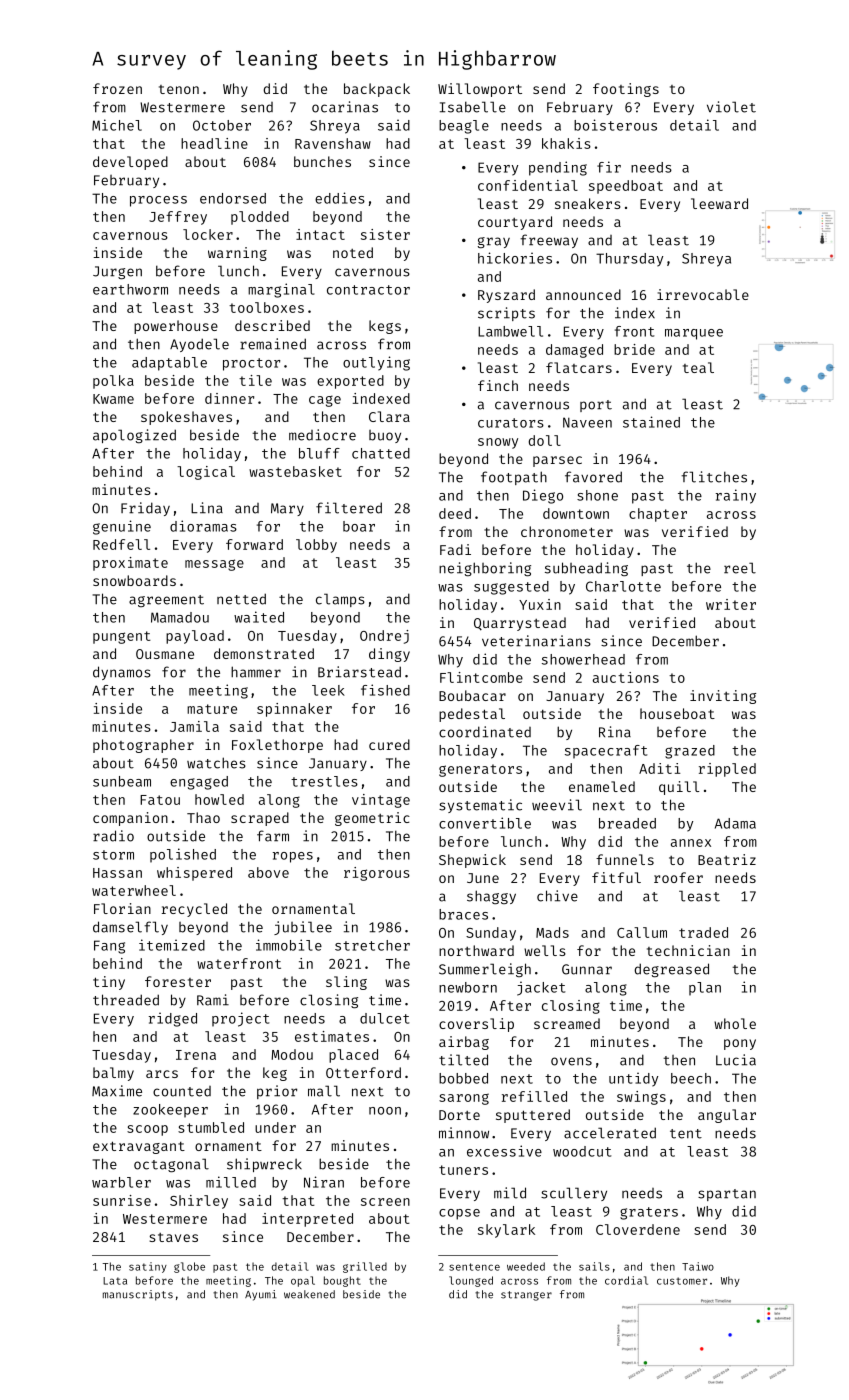  I want to click on lounged, so click(471, 1281).
